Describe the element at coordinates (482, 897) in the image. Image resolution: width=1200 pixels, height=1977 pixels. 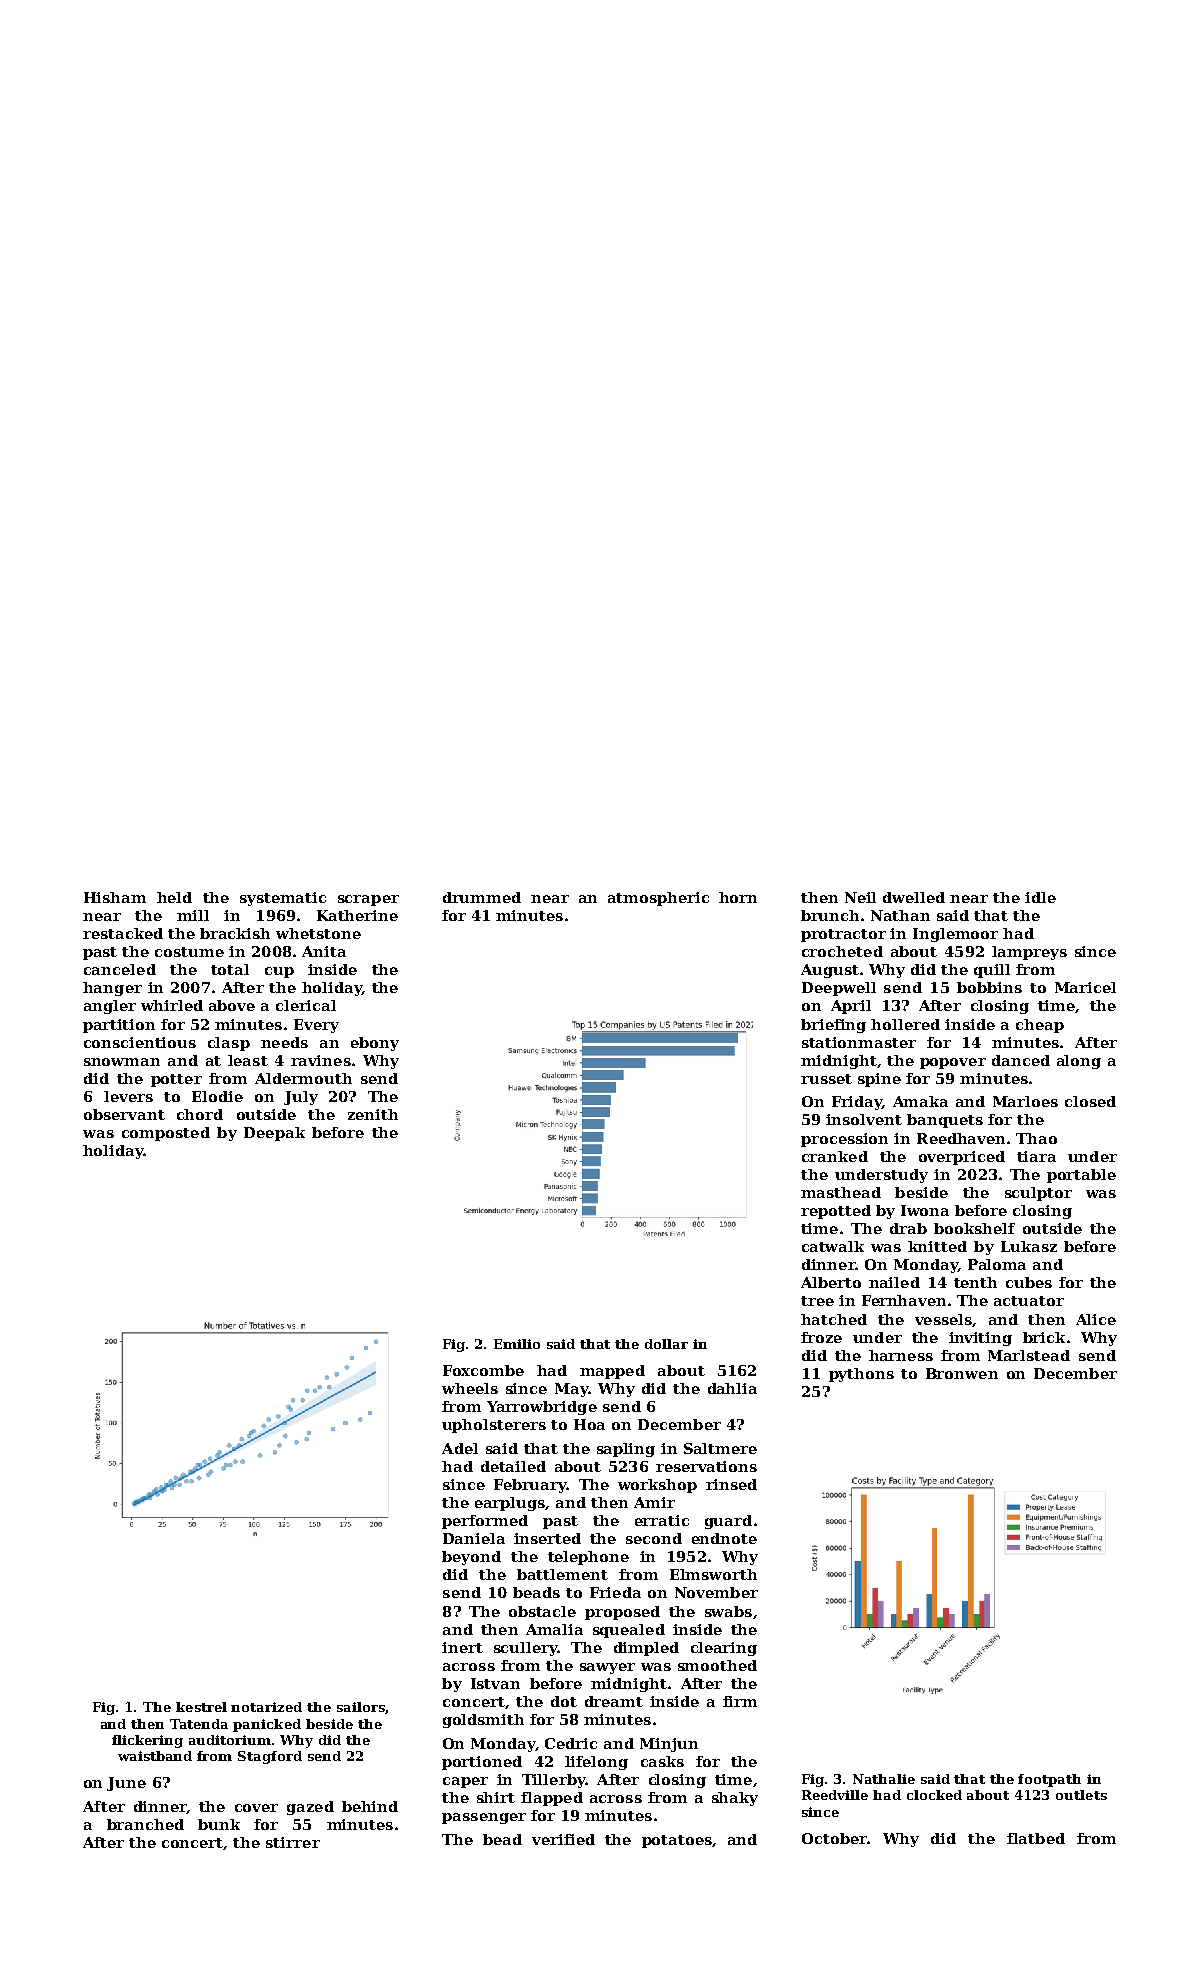
I see `drummed` at that location.
